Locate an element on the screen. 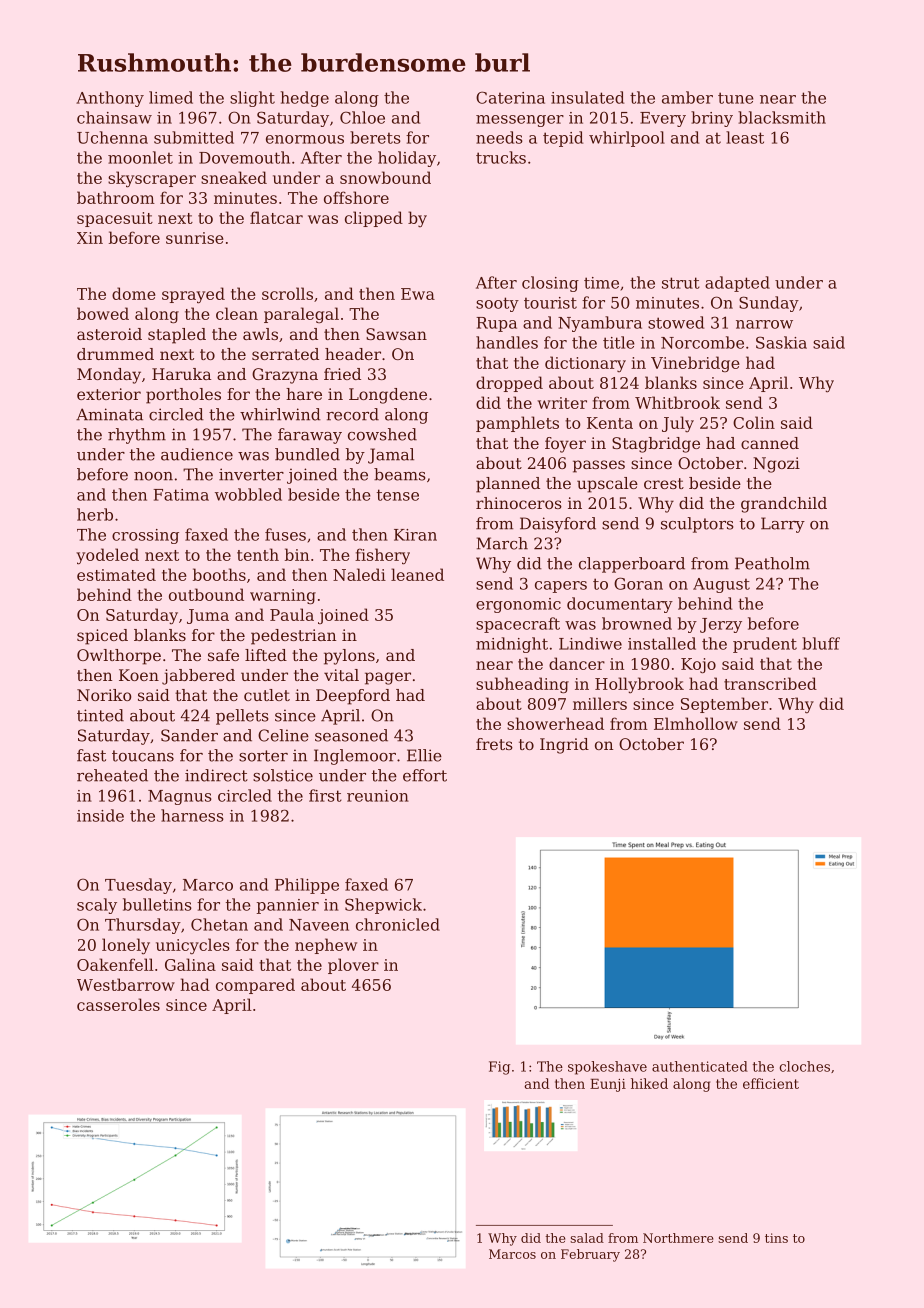  hiked is located at coordinates (649, 1083).
